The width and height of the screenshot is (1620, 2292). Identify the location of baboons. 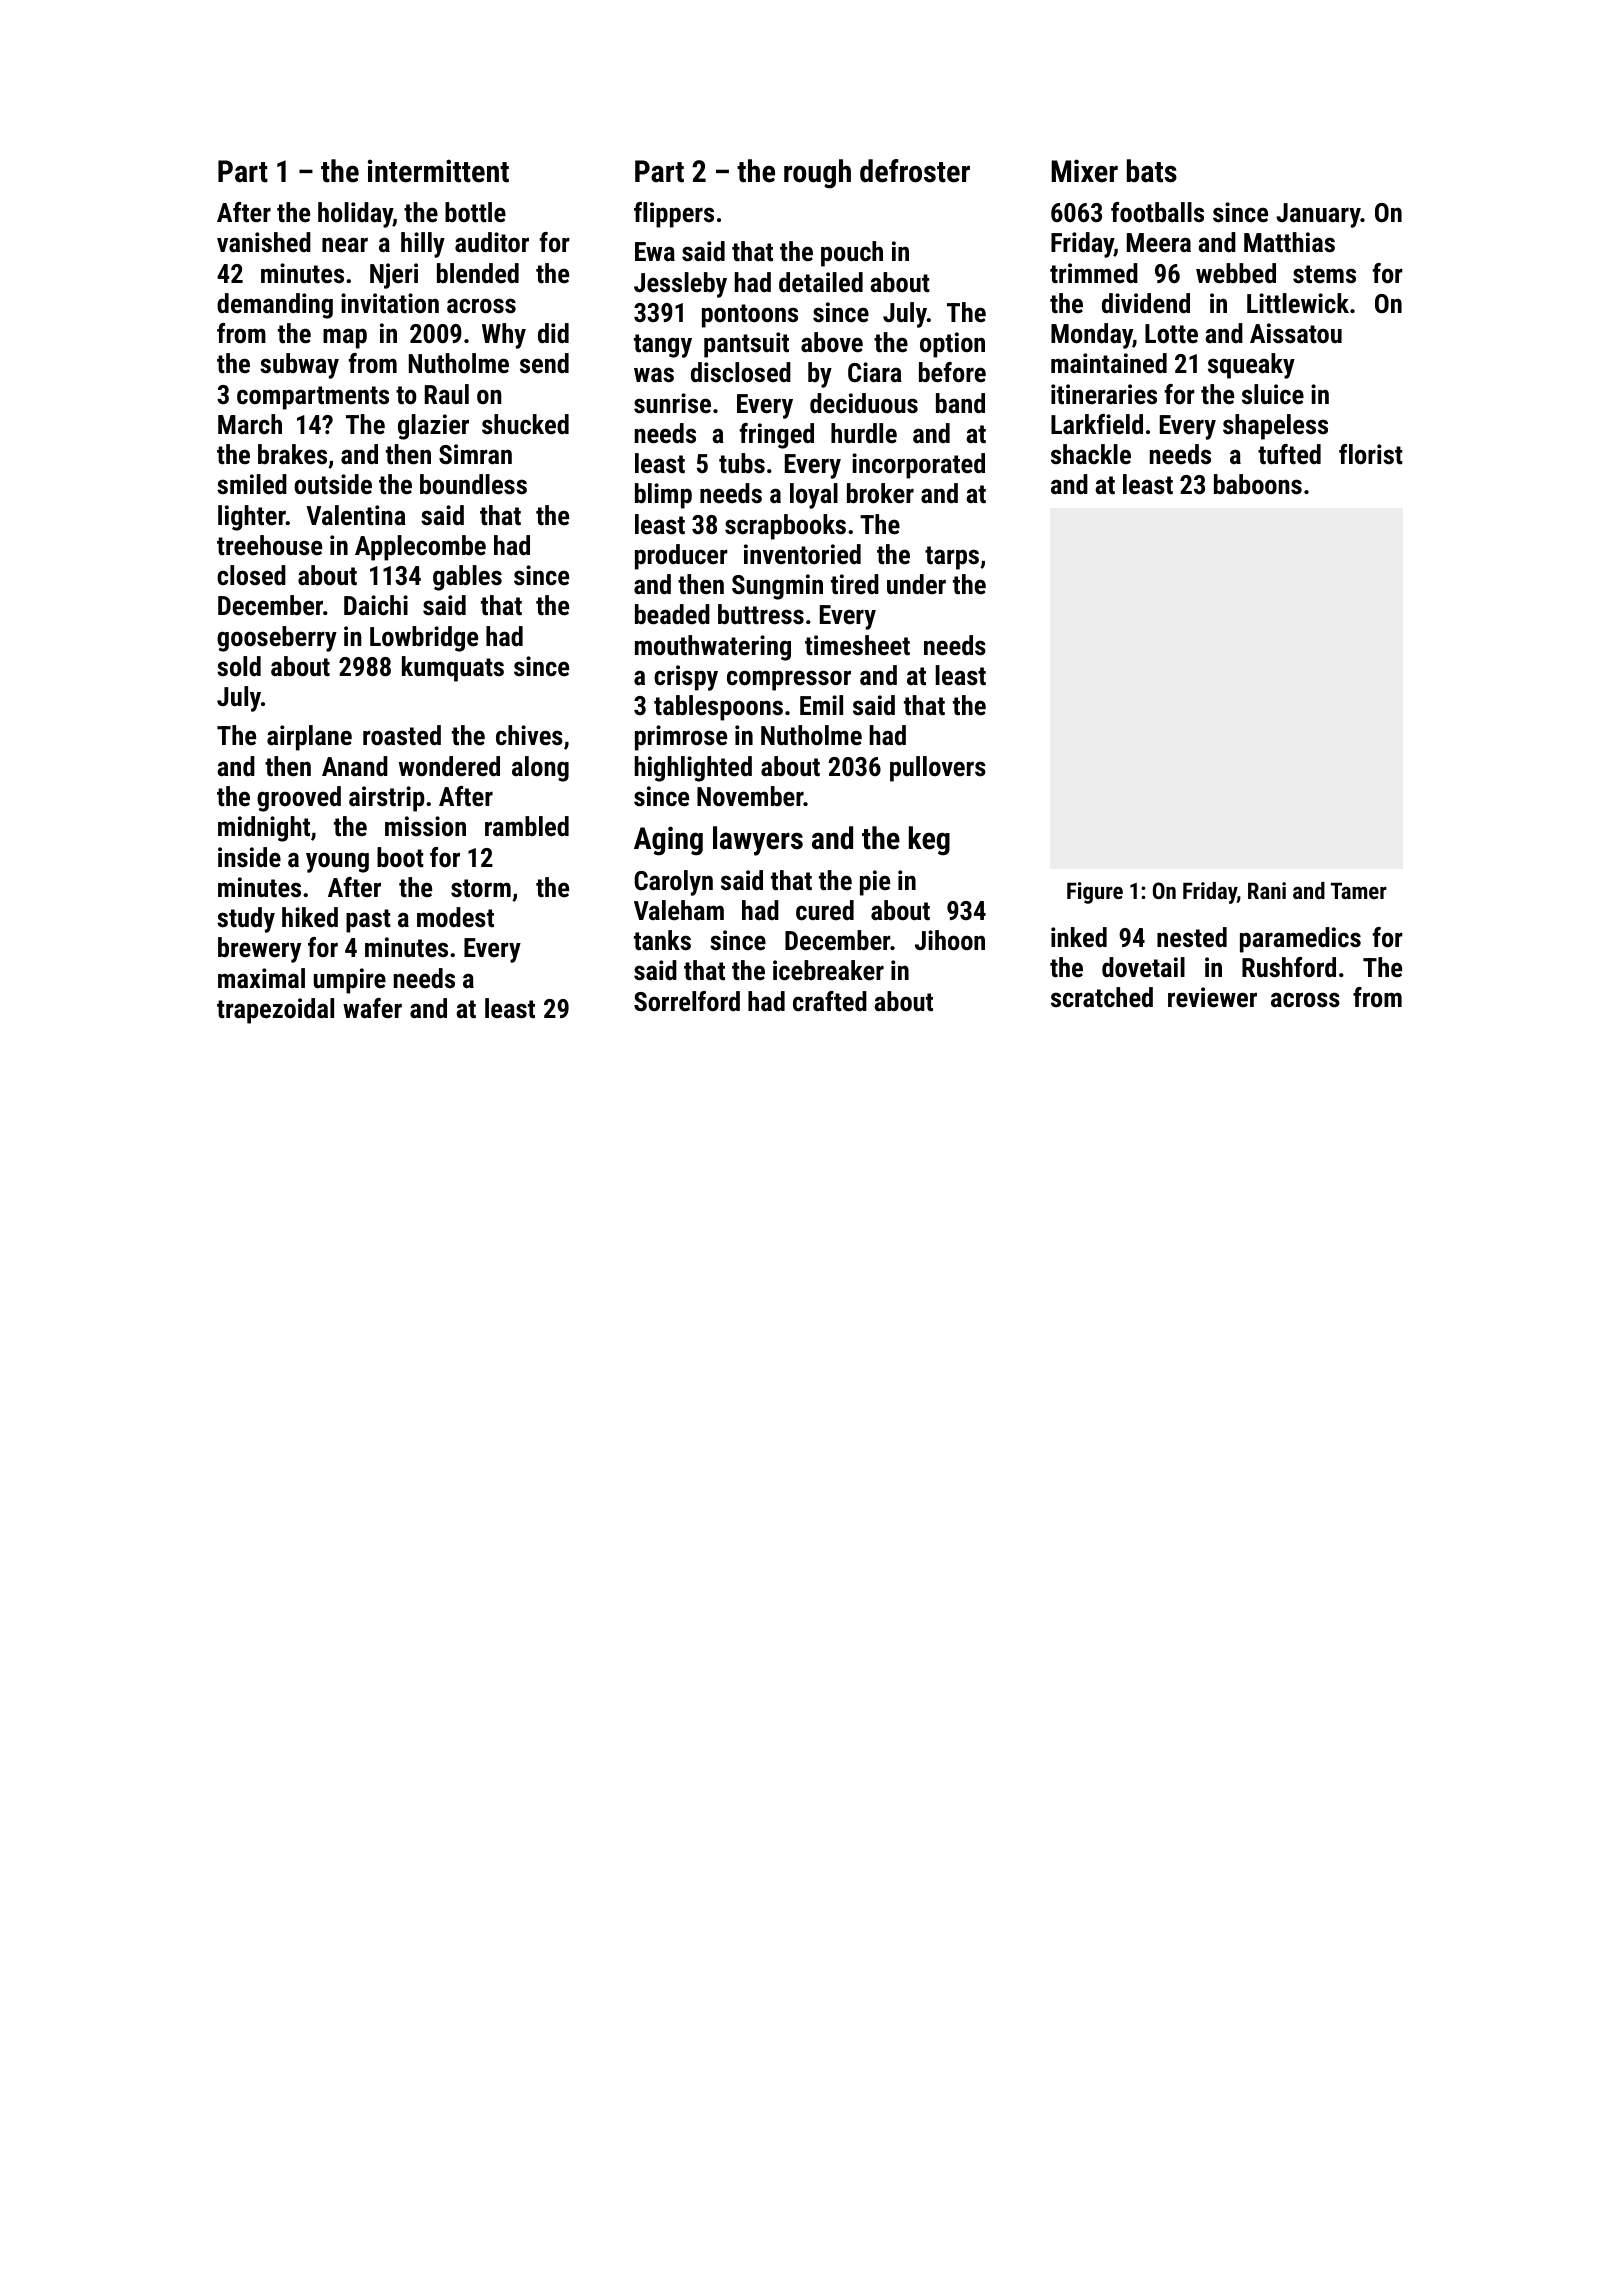
(1258, 484).
